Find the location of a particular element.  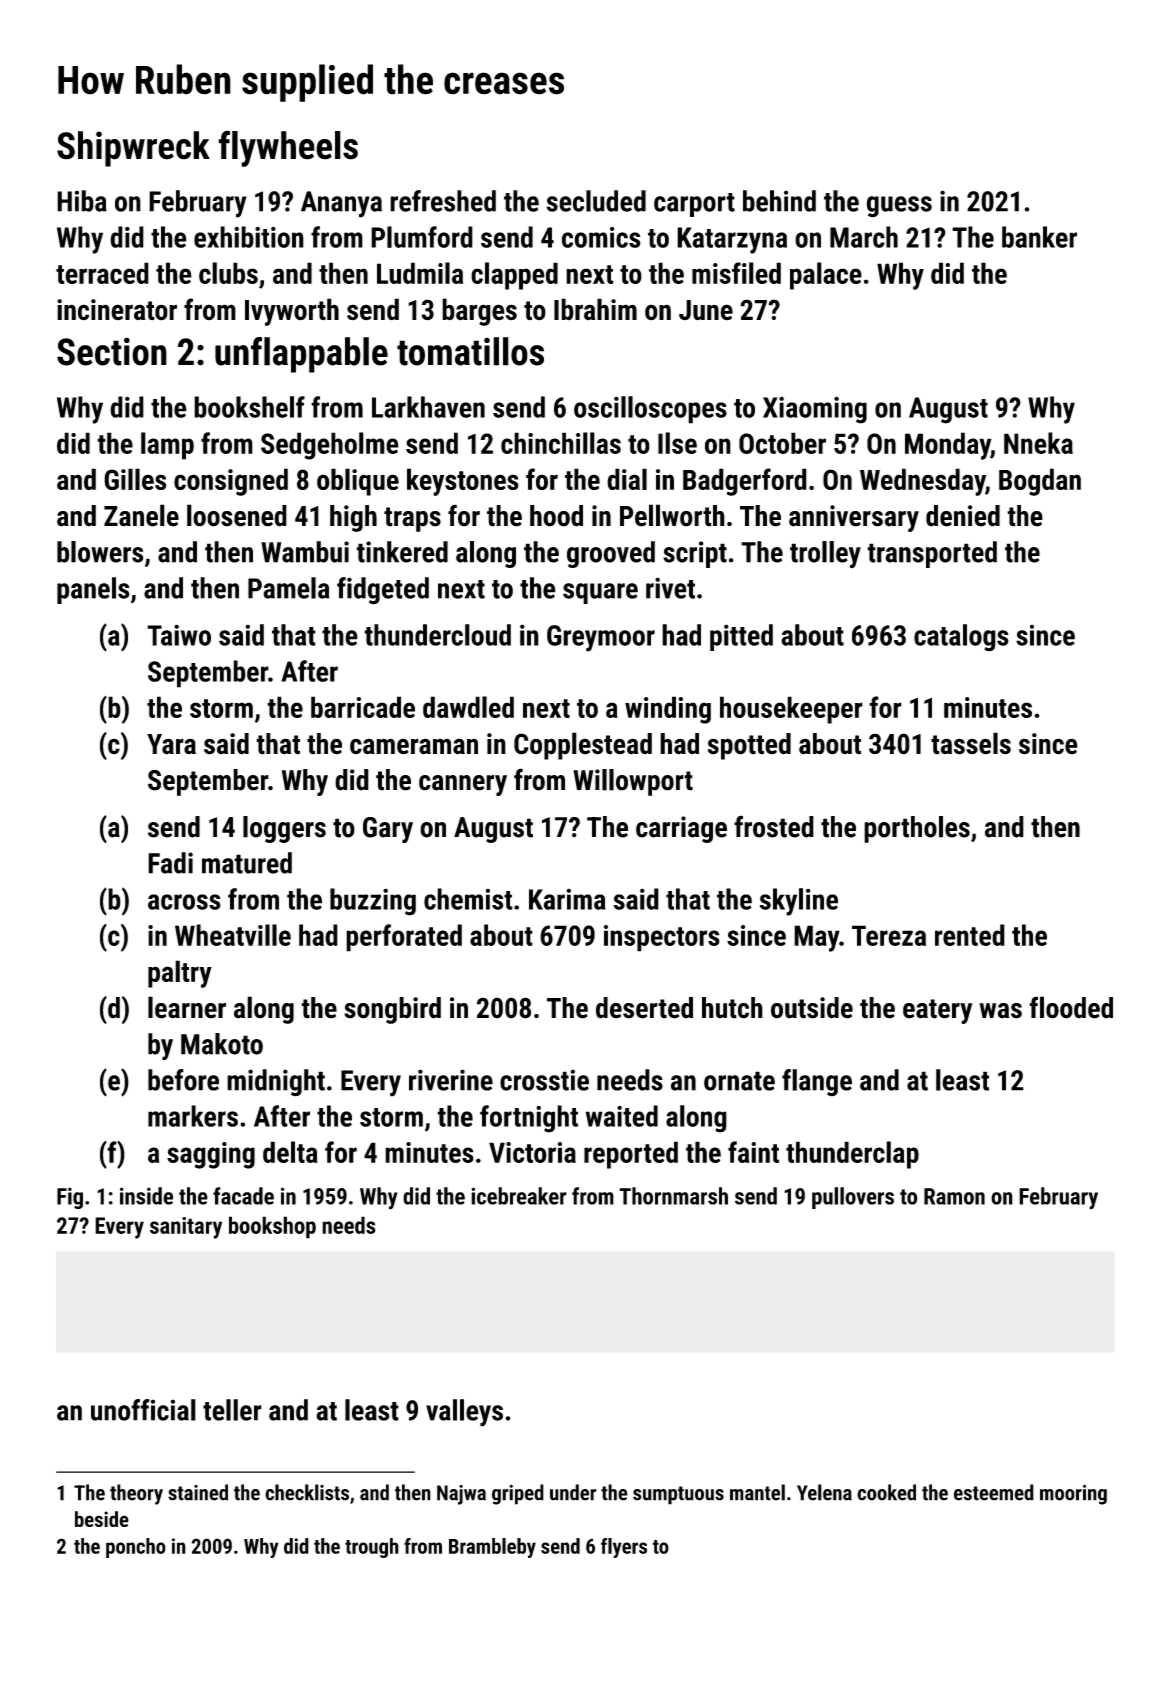

behind is located at coordinates (779, 201).
